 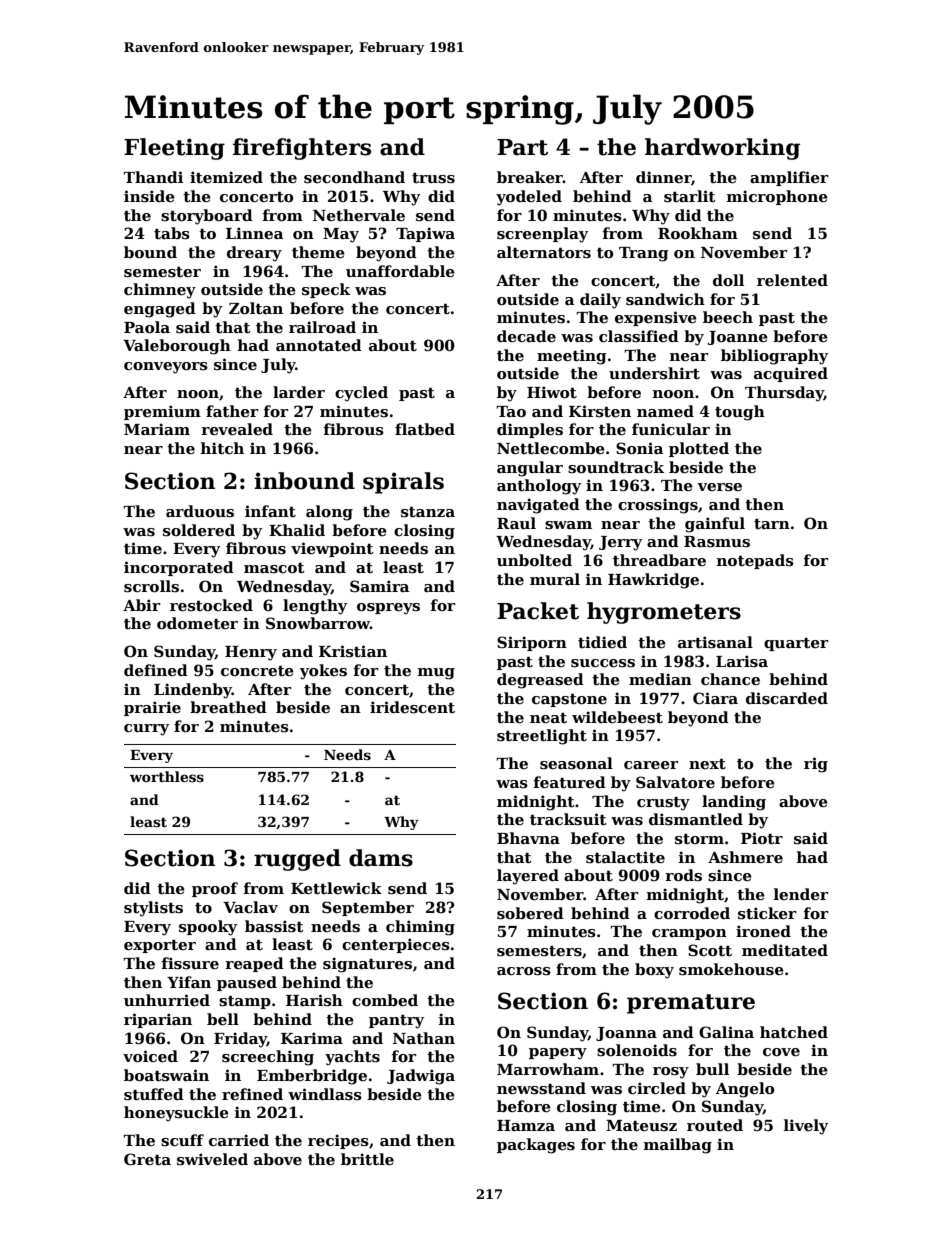 I want to click on swiveled, so click(x=212, y=1159).
